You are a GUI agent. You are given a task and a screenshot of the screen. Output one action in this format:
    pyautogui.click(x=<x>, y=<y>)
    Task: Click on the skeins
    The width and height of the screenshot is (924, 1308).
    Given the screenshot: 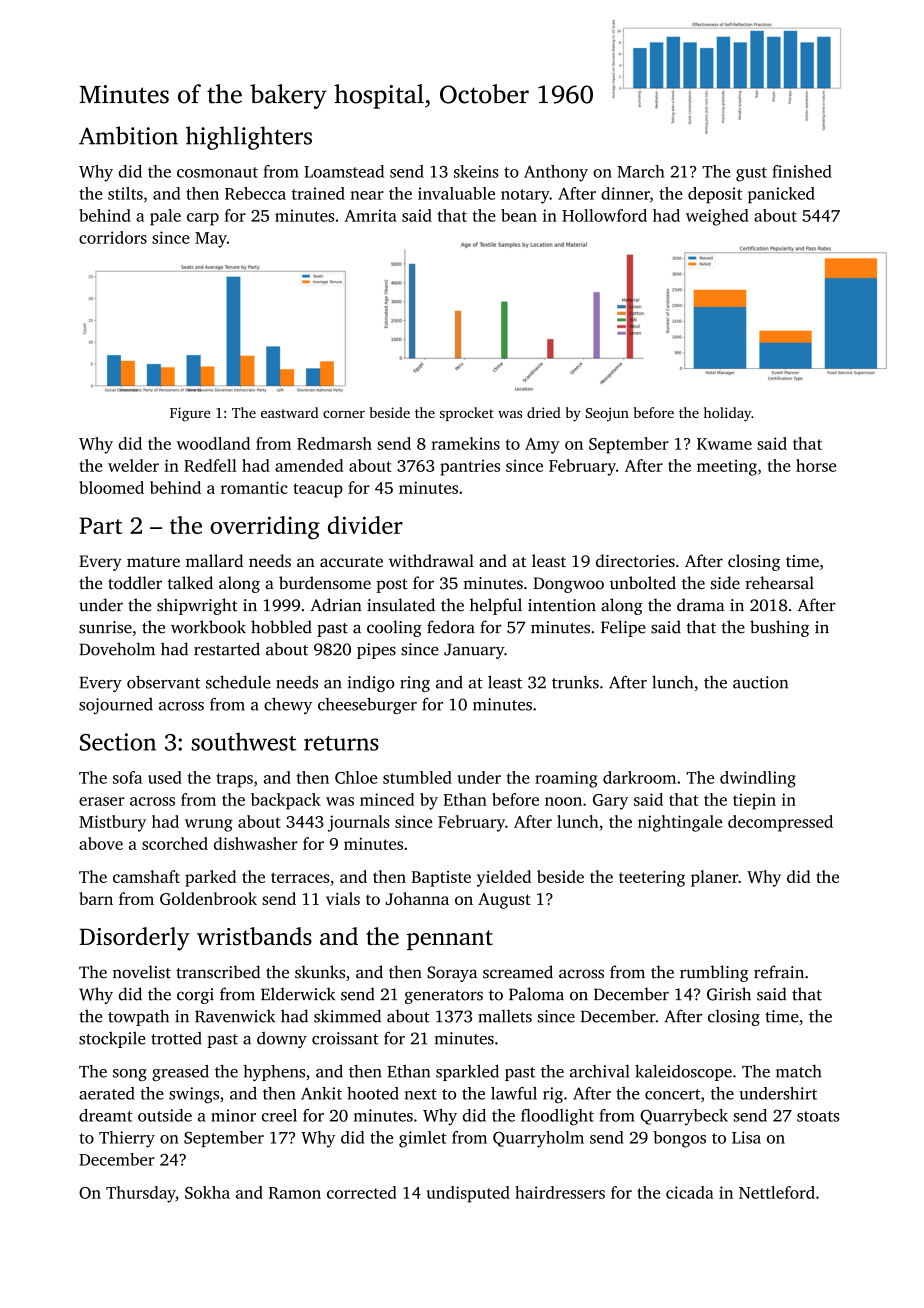 What is the action you would take?
    pyautogui.click(x=476, y=171)
